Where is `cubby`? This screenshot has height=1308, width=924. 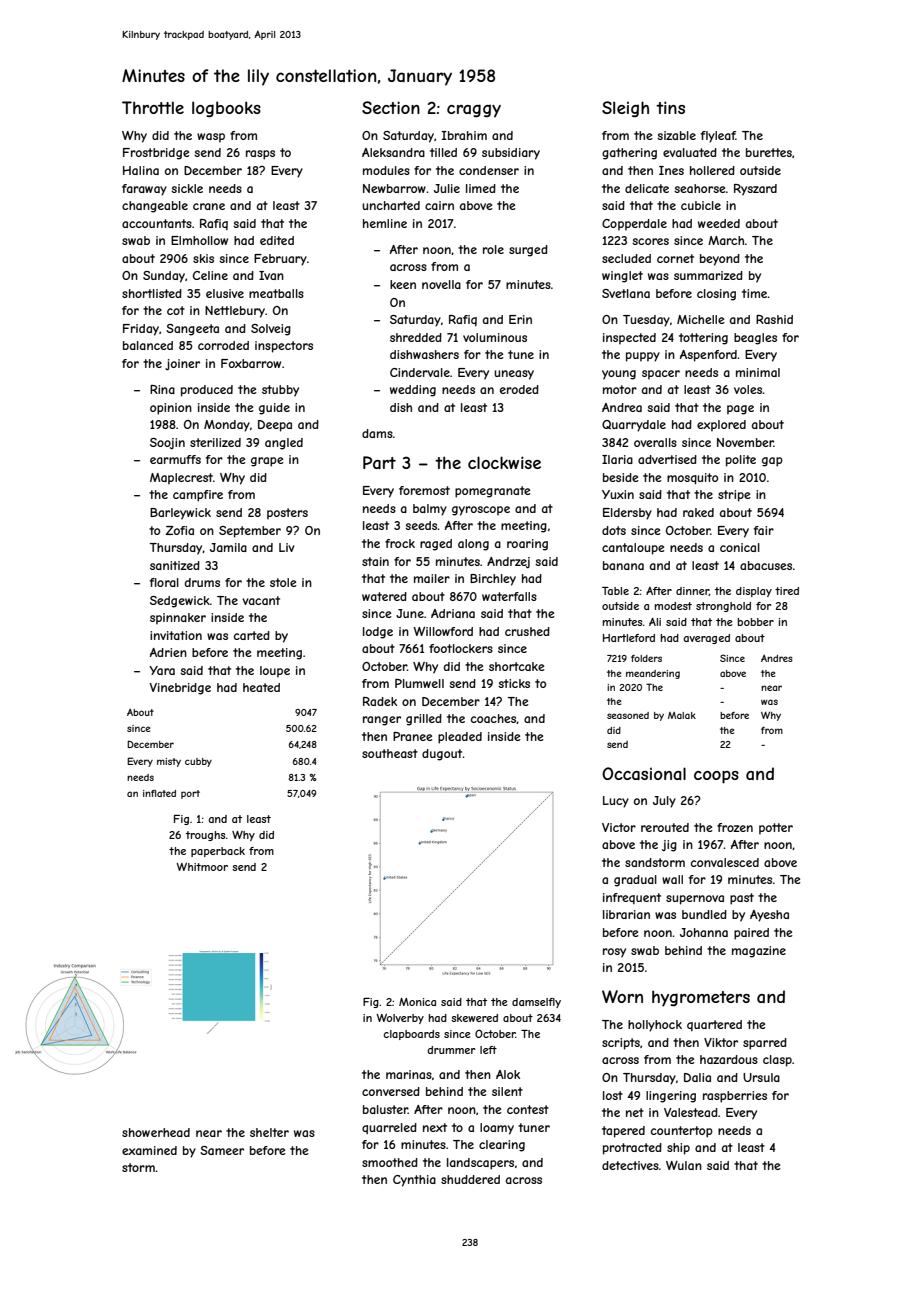
cubby is located at coordinates (198, 762).
